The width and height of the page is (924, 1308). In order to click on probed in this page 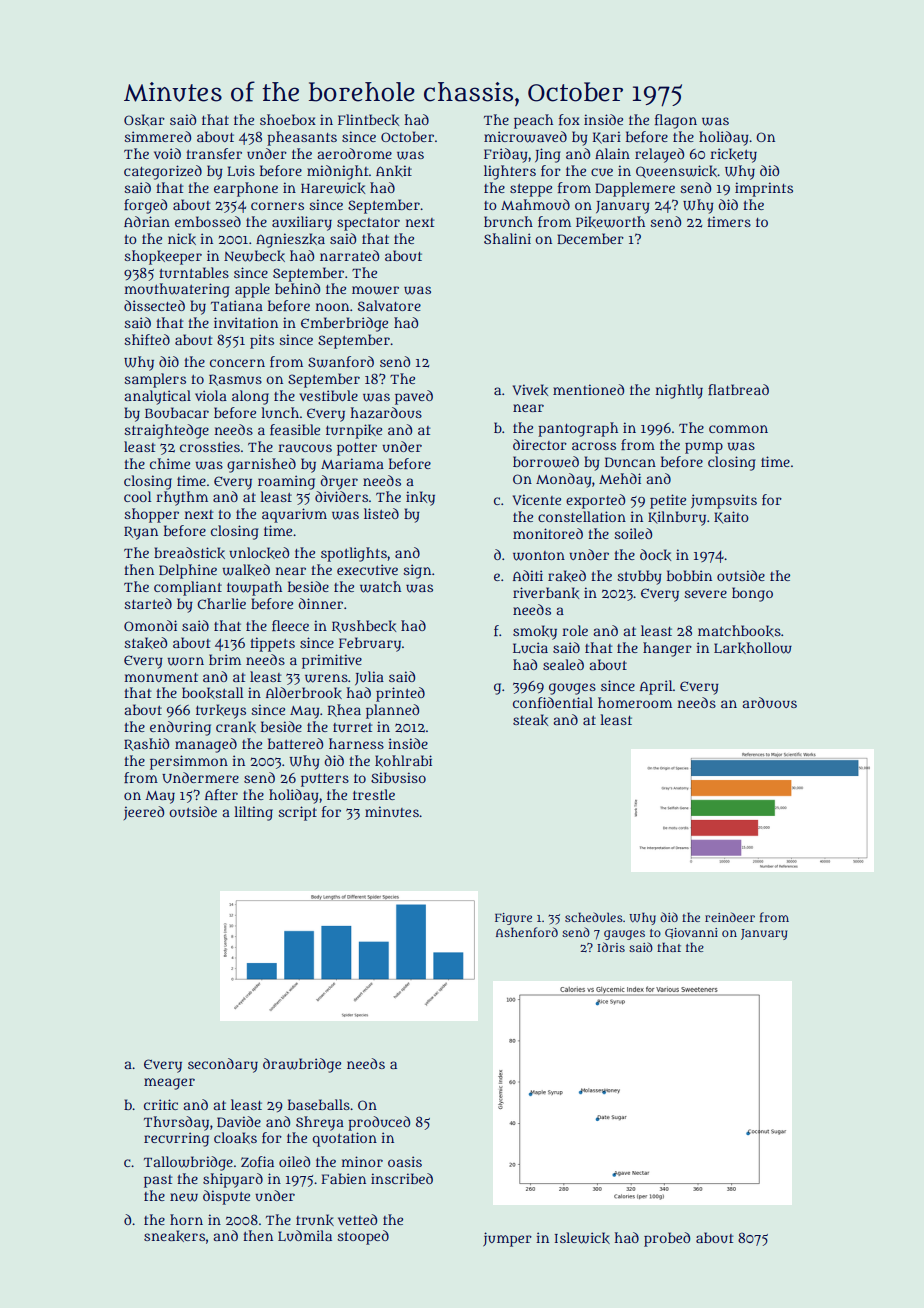, I will do `click(667, 1239)`.
